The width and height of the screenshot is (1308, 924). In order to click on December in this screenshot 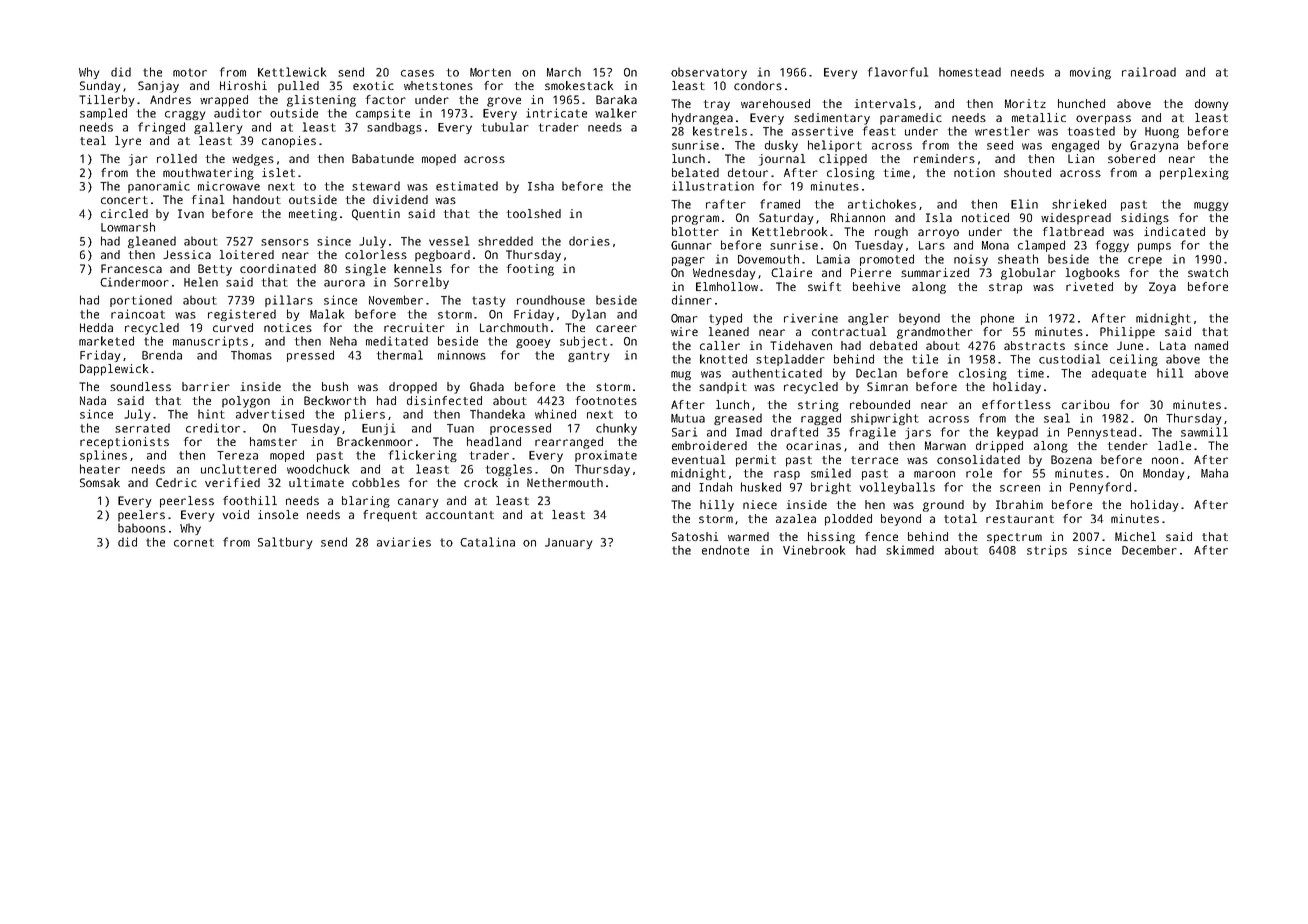, I will do `click(1149, 550)`.
